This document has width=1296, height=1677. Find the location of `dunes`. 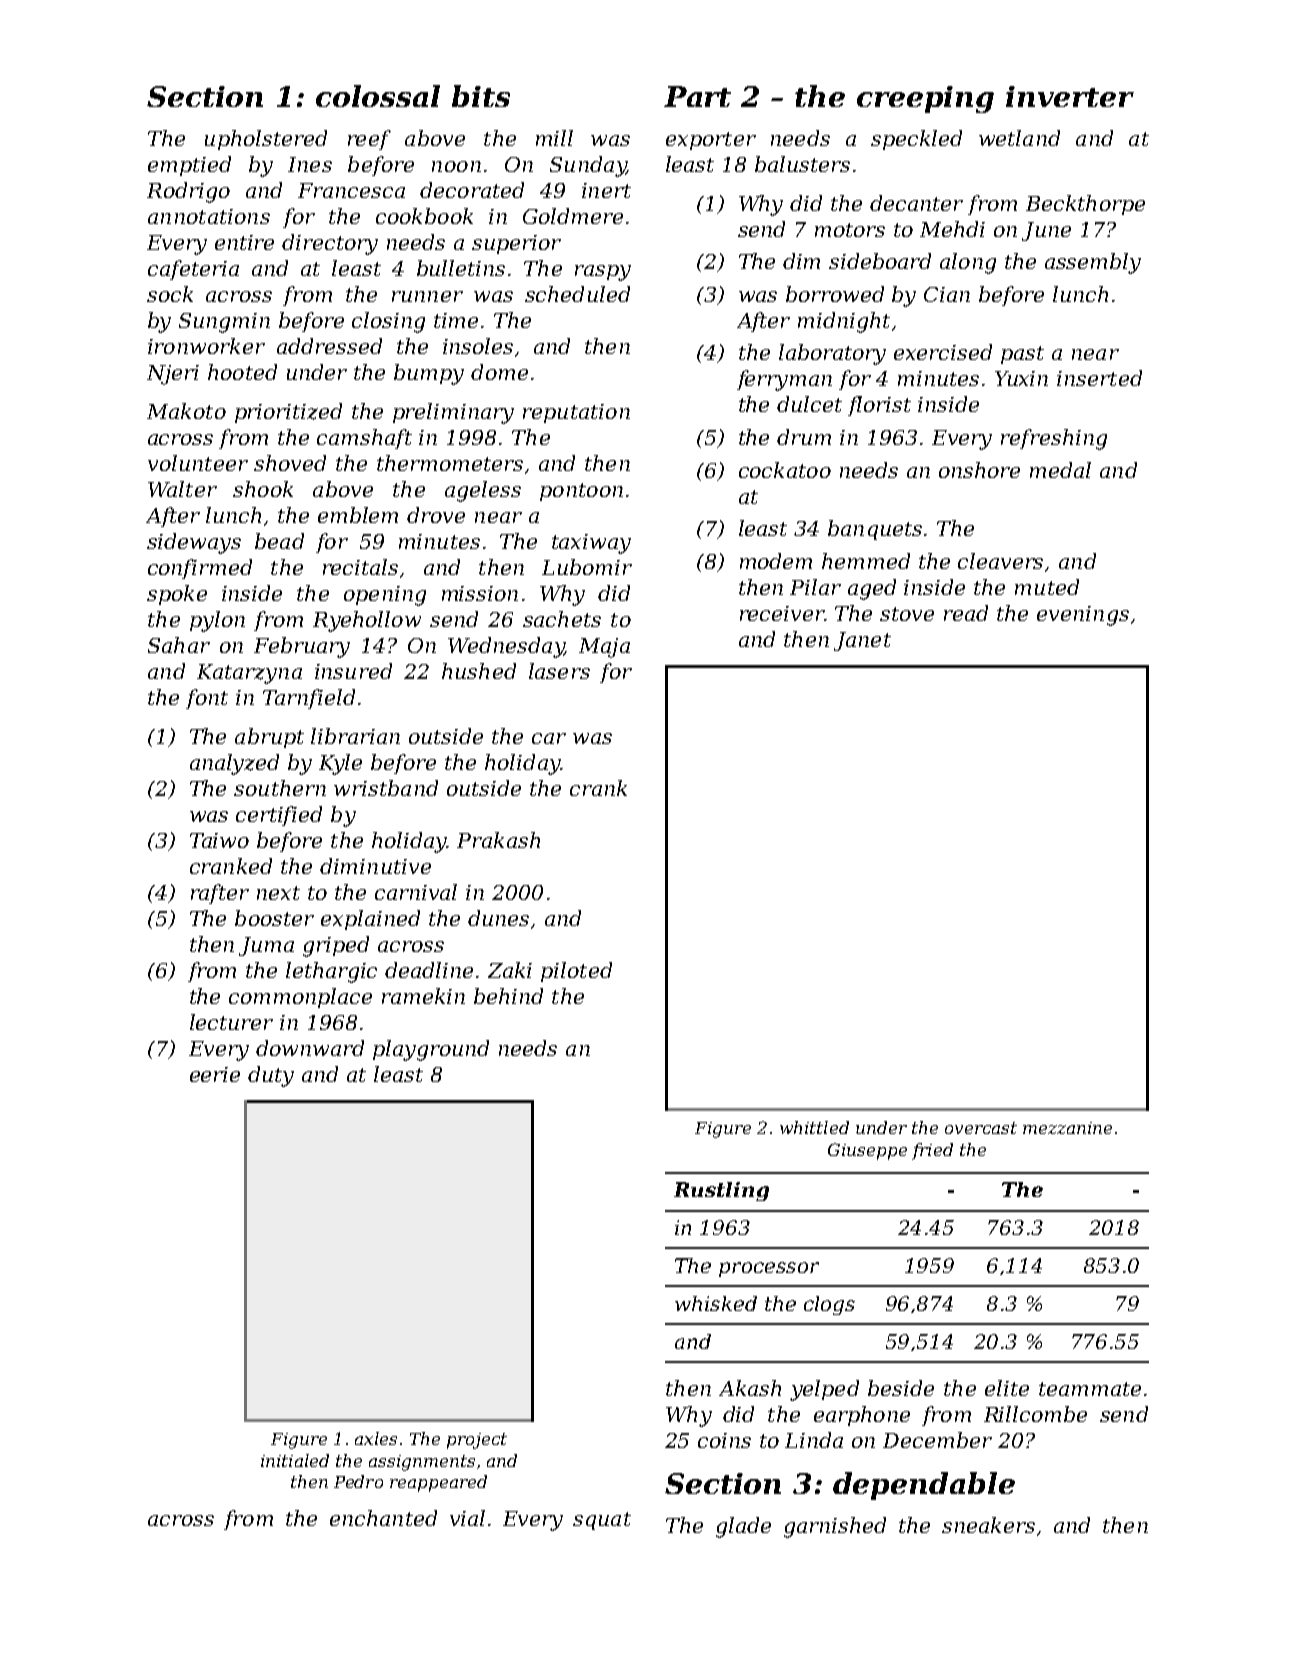

dunes is located at coordinates (498, 918).
